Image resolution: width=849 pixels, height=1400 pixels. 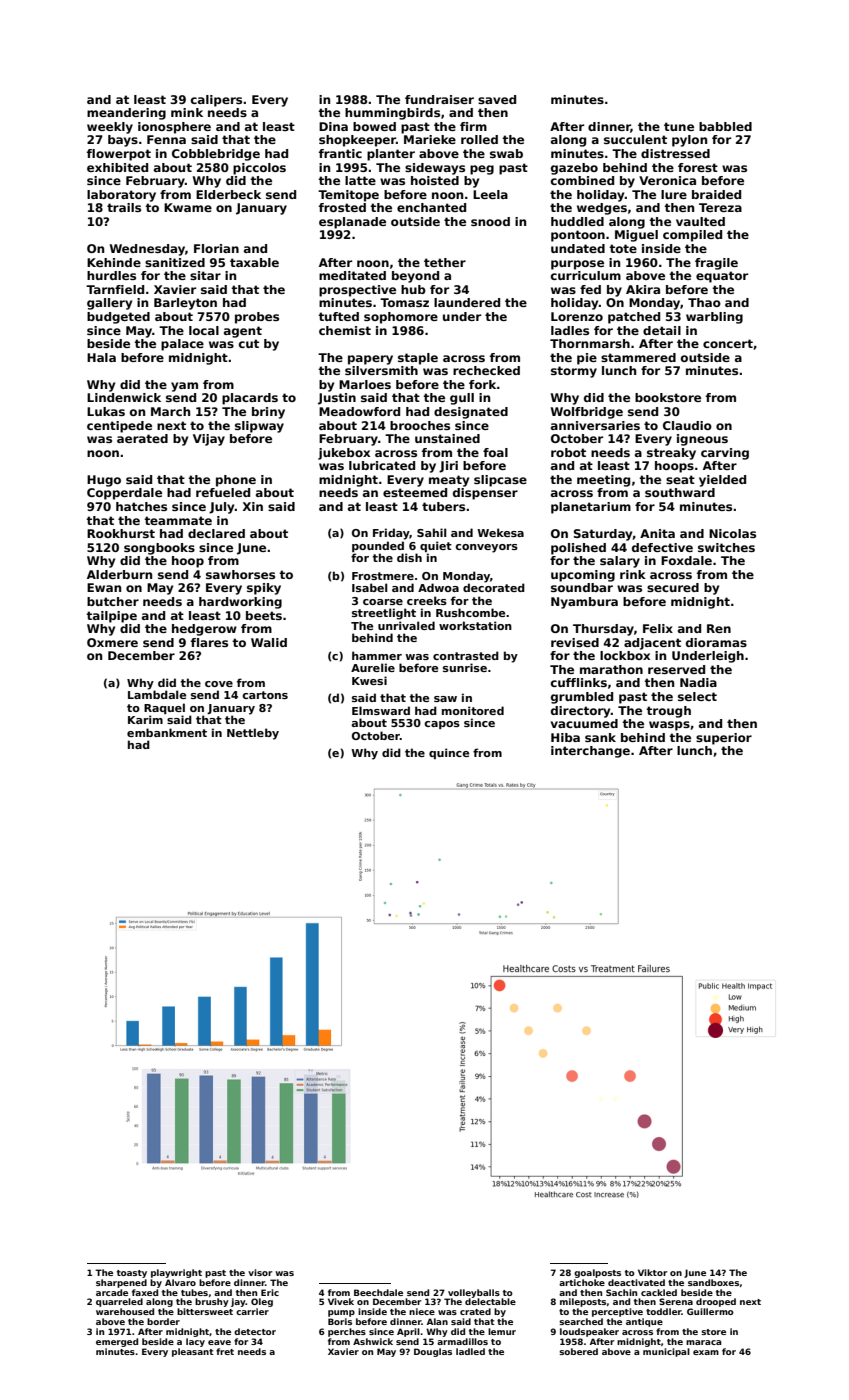 I want to click on saved, so click(x=497, y=99).
